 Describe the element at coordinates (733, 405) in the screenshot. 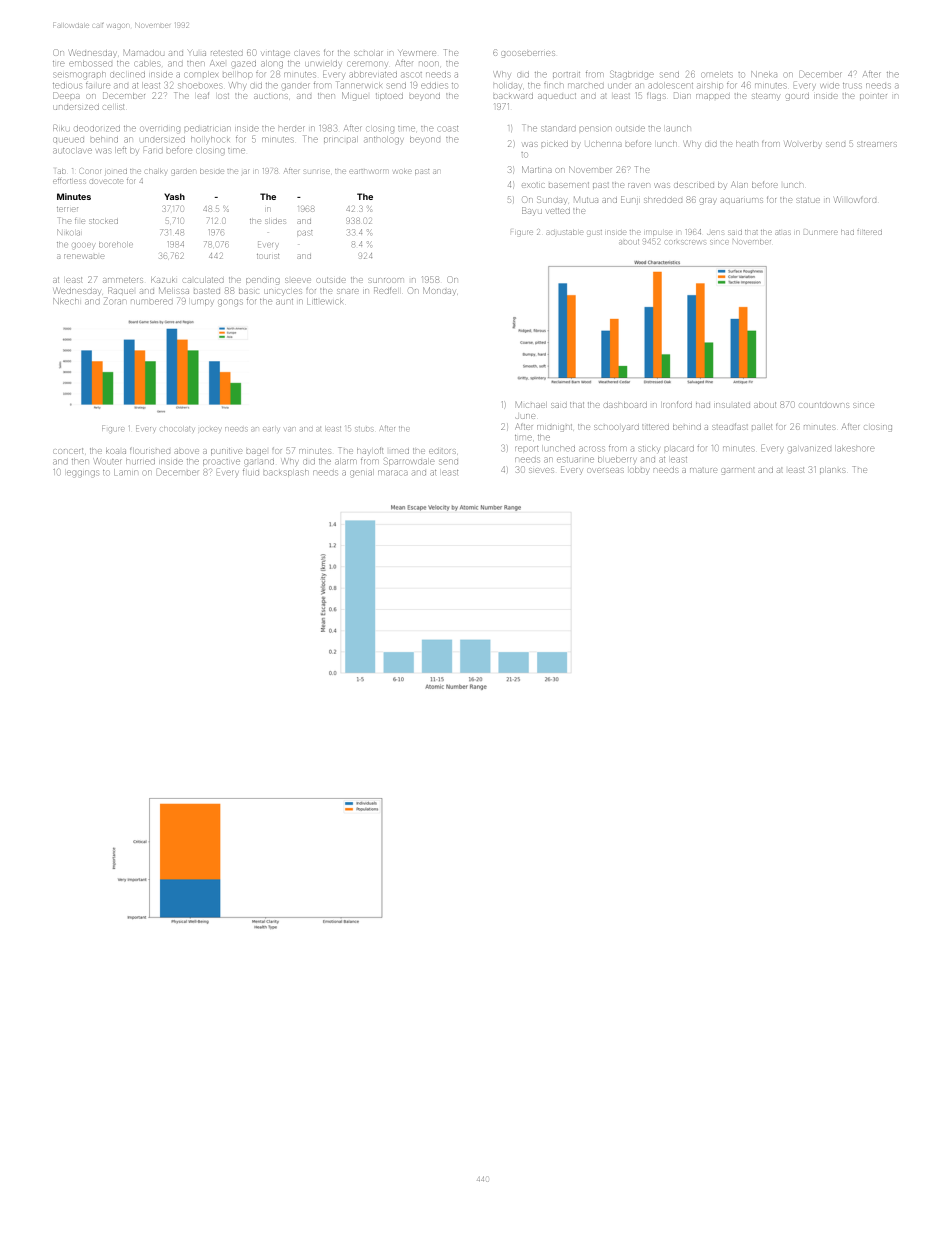

I see `insulated` at that location.
